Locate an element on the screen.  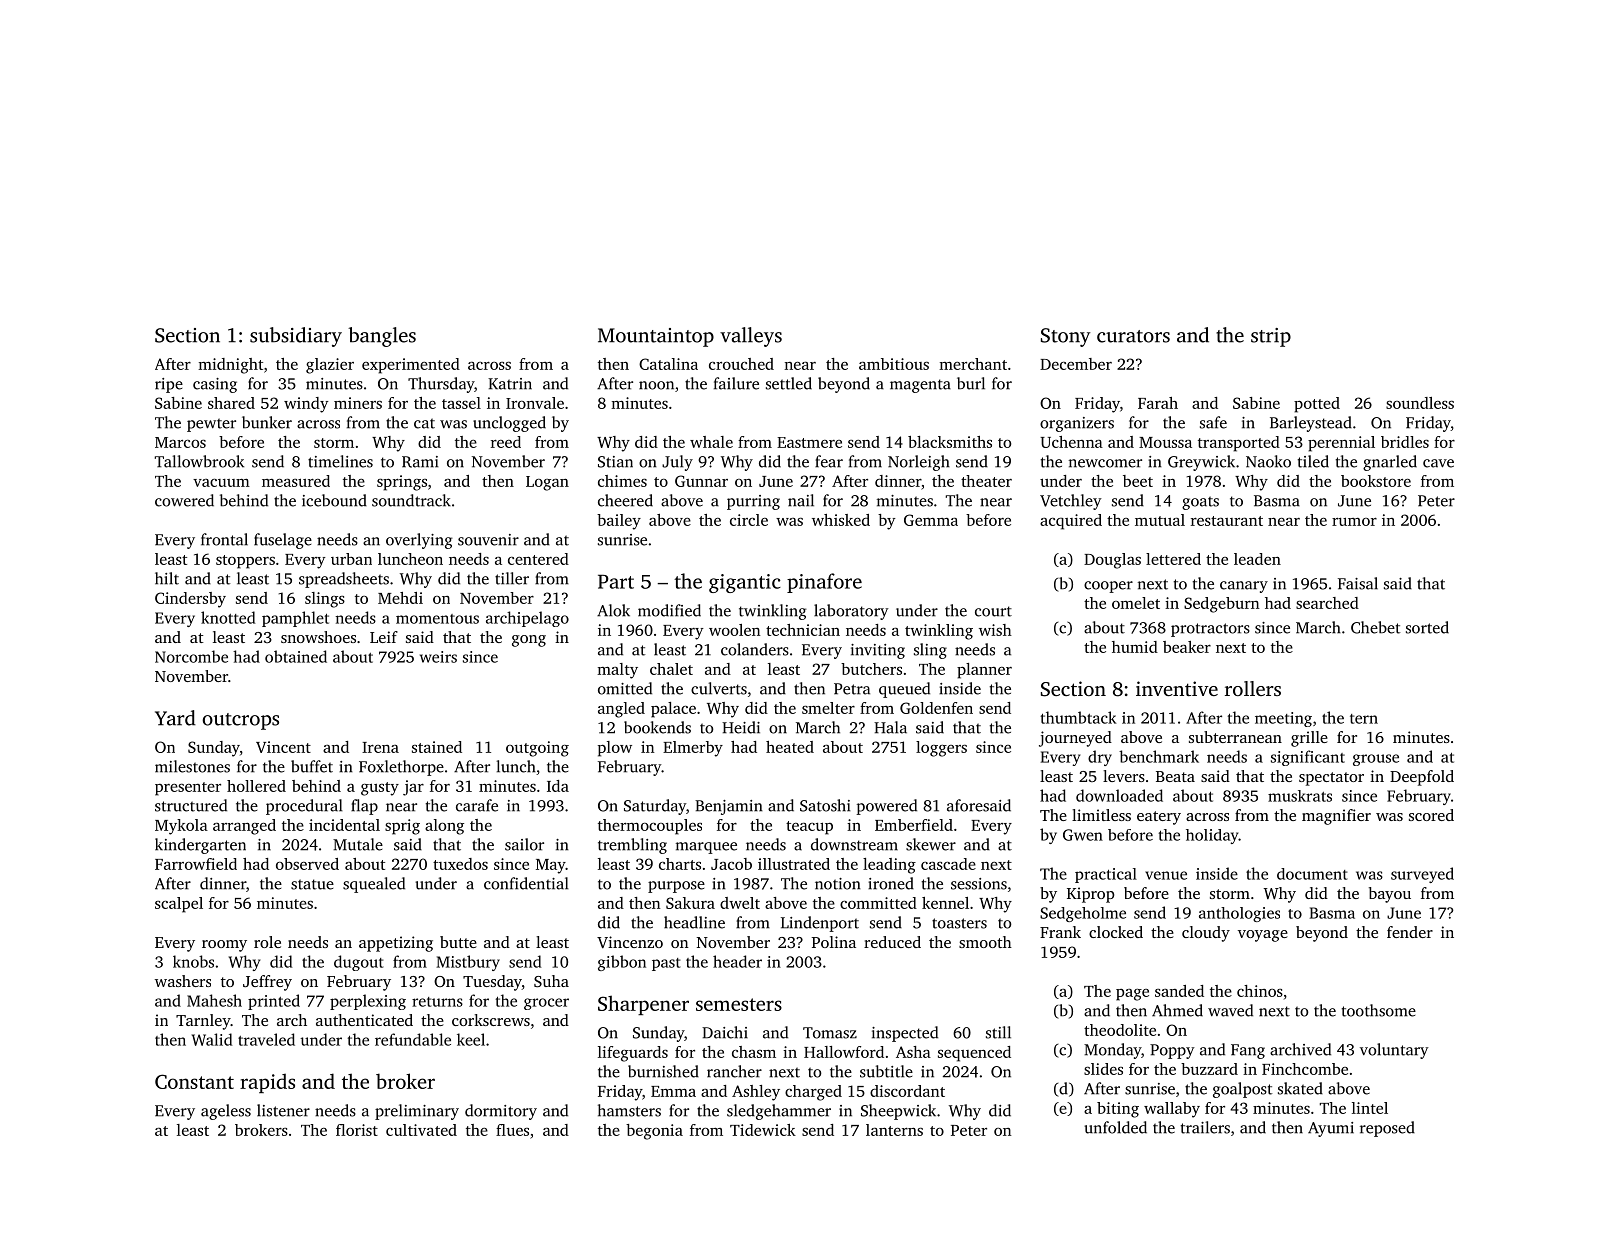
butchers is located at coordinates (871, 669).
